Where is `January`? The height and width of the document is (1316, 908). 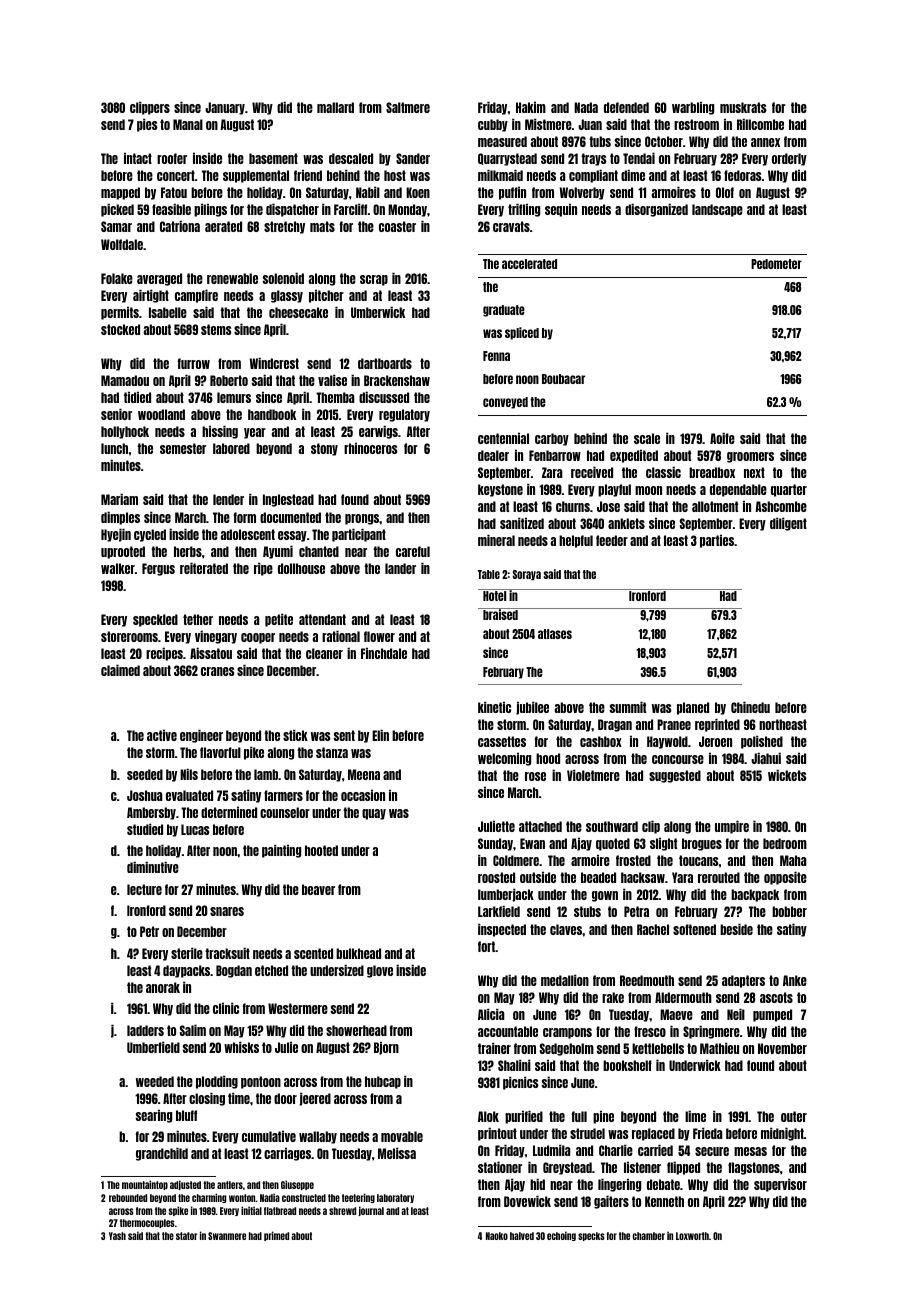
January is located at coordinates (225, 108).
